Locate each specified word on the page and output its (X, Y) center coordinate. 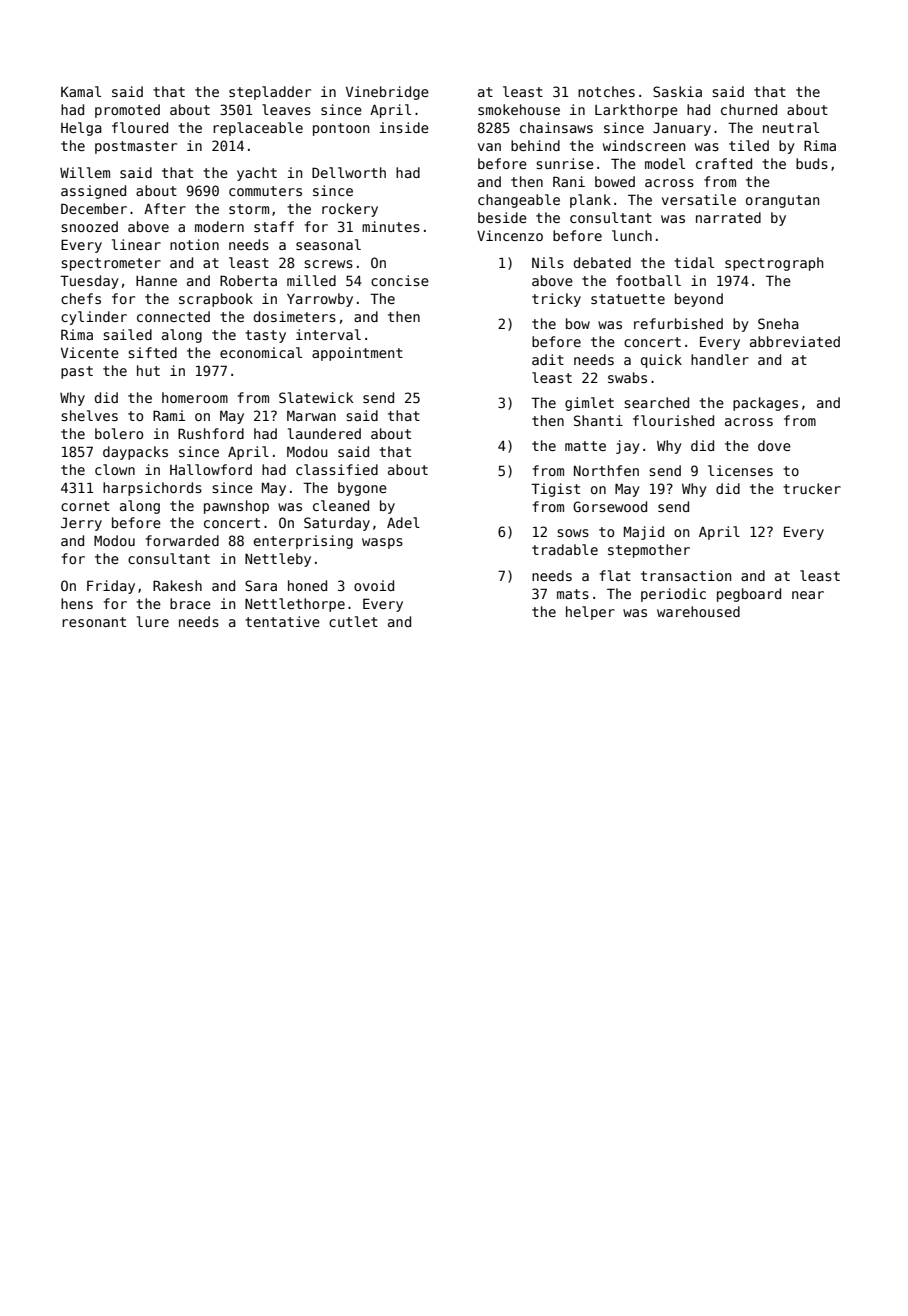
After (165, 208)
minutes (391, 226)
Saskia (677, 91)
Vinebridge (387, 93)
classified (337, 469)
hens (77, 603)
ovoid (374, 585)
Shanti (598, 420)
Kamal (81, 91)
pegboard (749, 595)
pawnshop (236, 507)
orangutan (782, 201)
